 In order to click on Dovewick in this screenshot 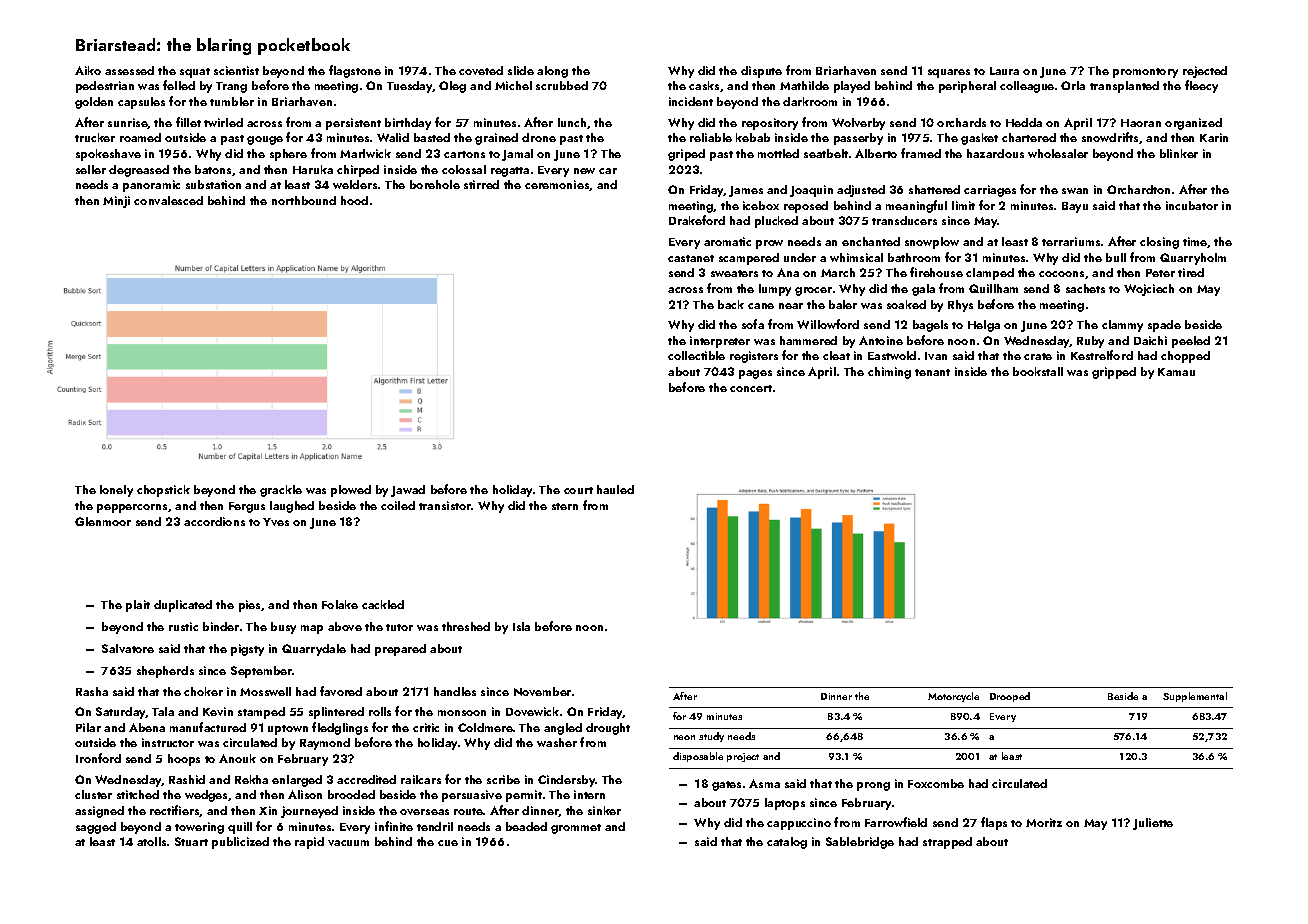, I will do `click(532, 711)`.
